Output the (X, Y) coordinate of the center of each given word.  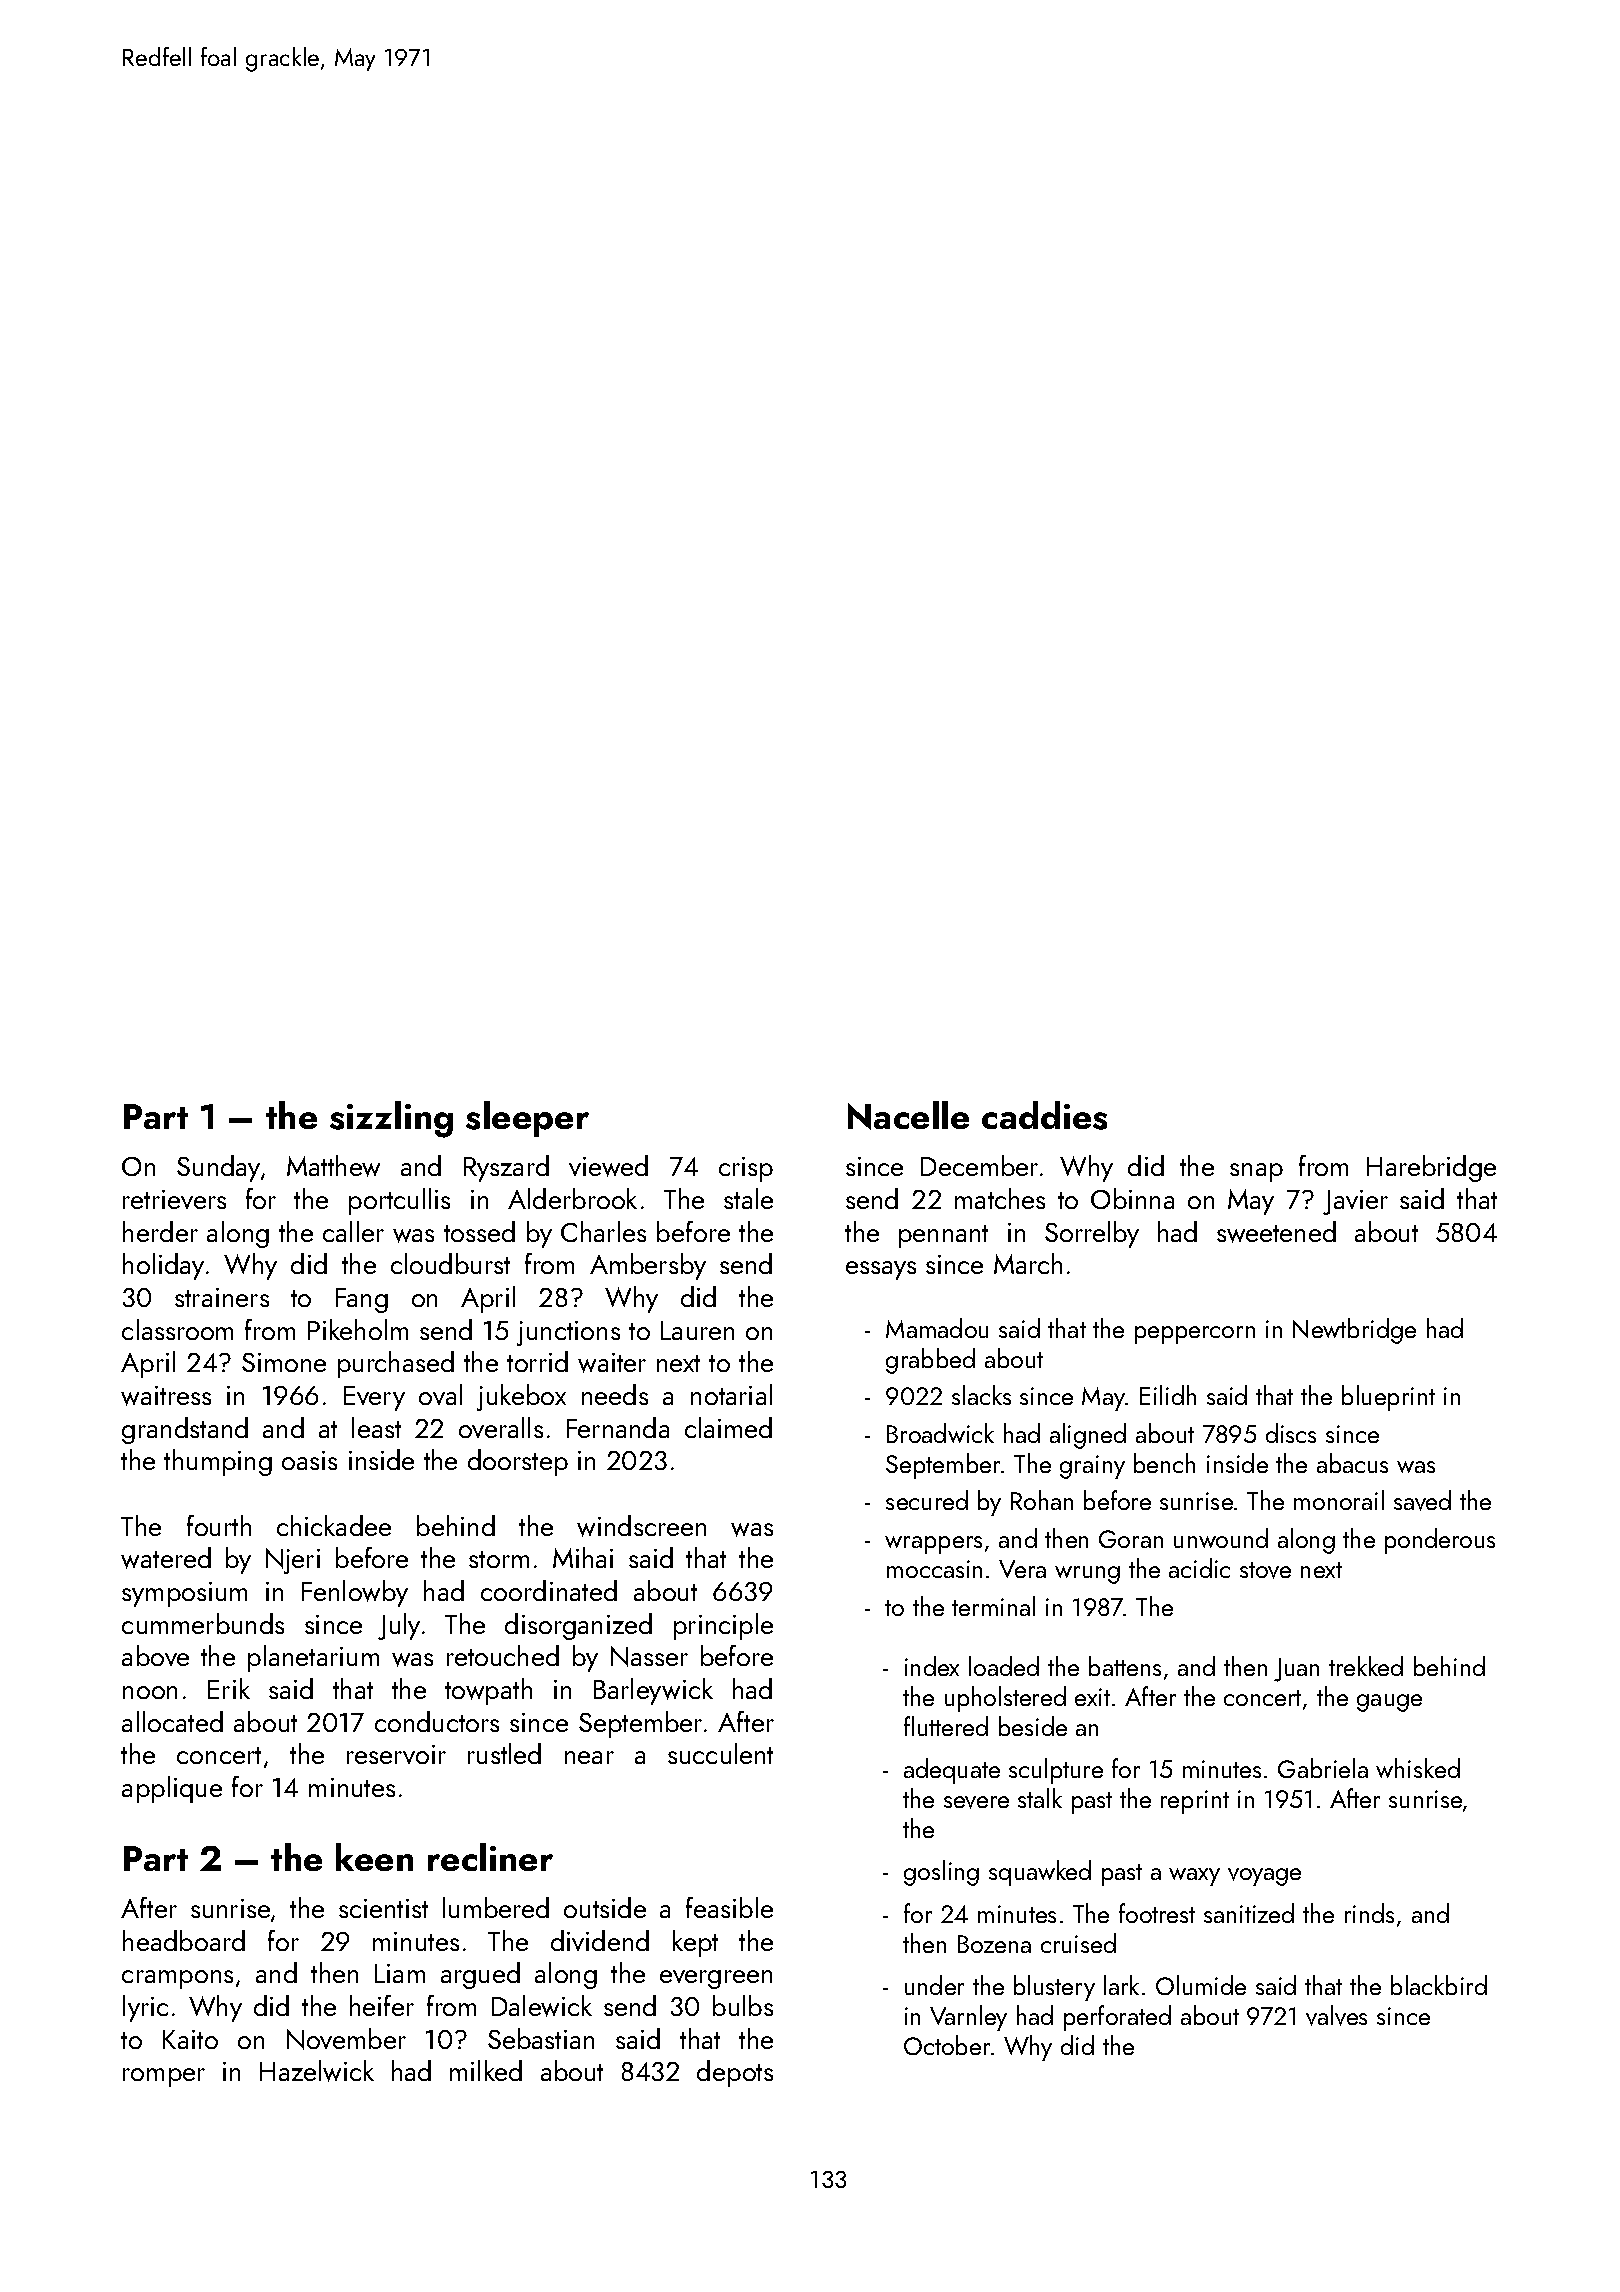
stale (748, 1198)
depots (735, 2073)
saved (1422, 1500)
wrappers (933, 1545)
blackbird (1439, 1985)
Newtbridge (1354, 1331)
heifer (382, 2005)
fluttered (946, 1726)
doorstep (518, 1462)
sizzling (391, 1119)
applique (172, 1789)
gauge (1389, 1703)
